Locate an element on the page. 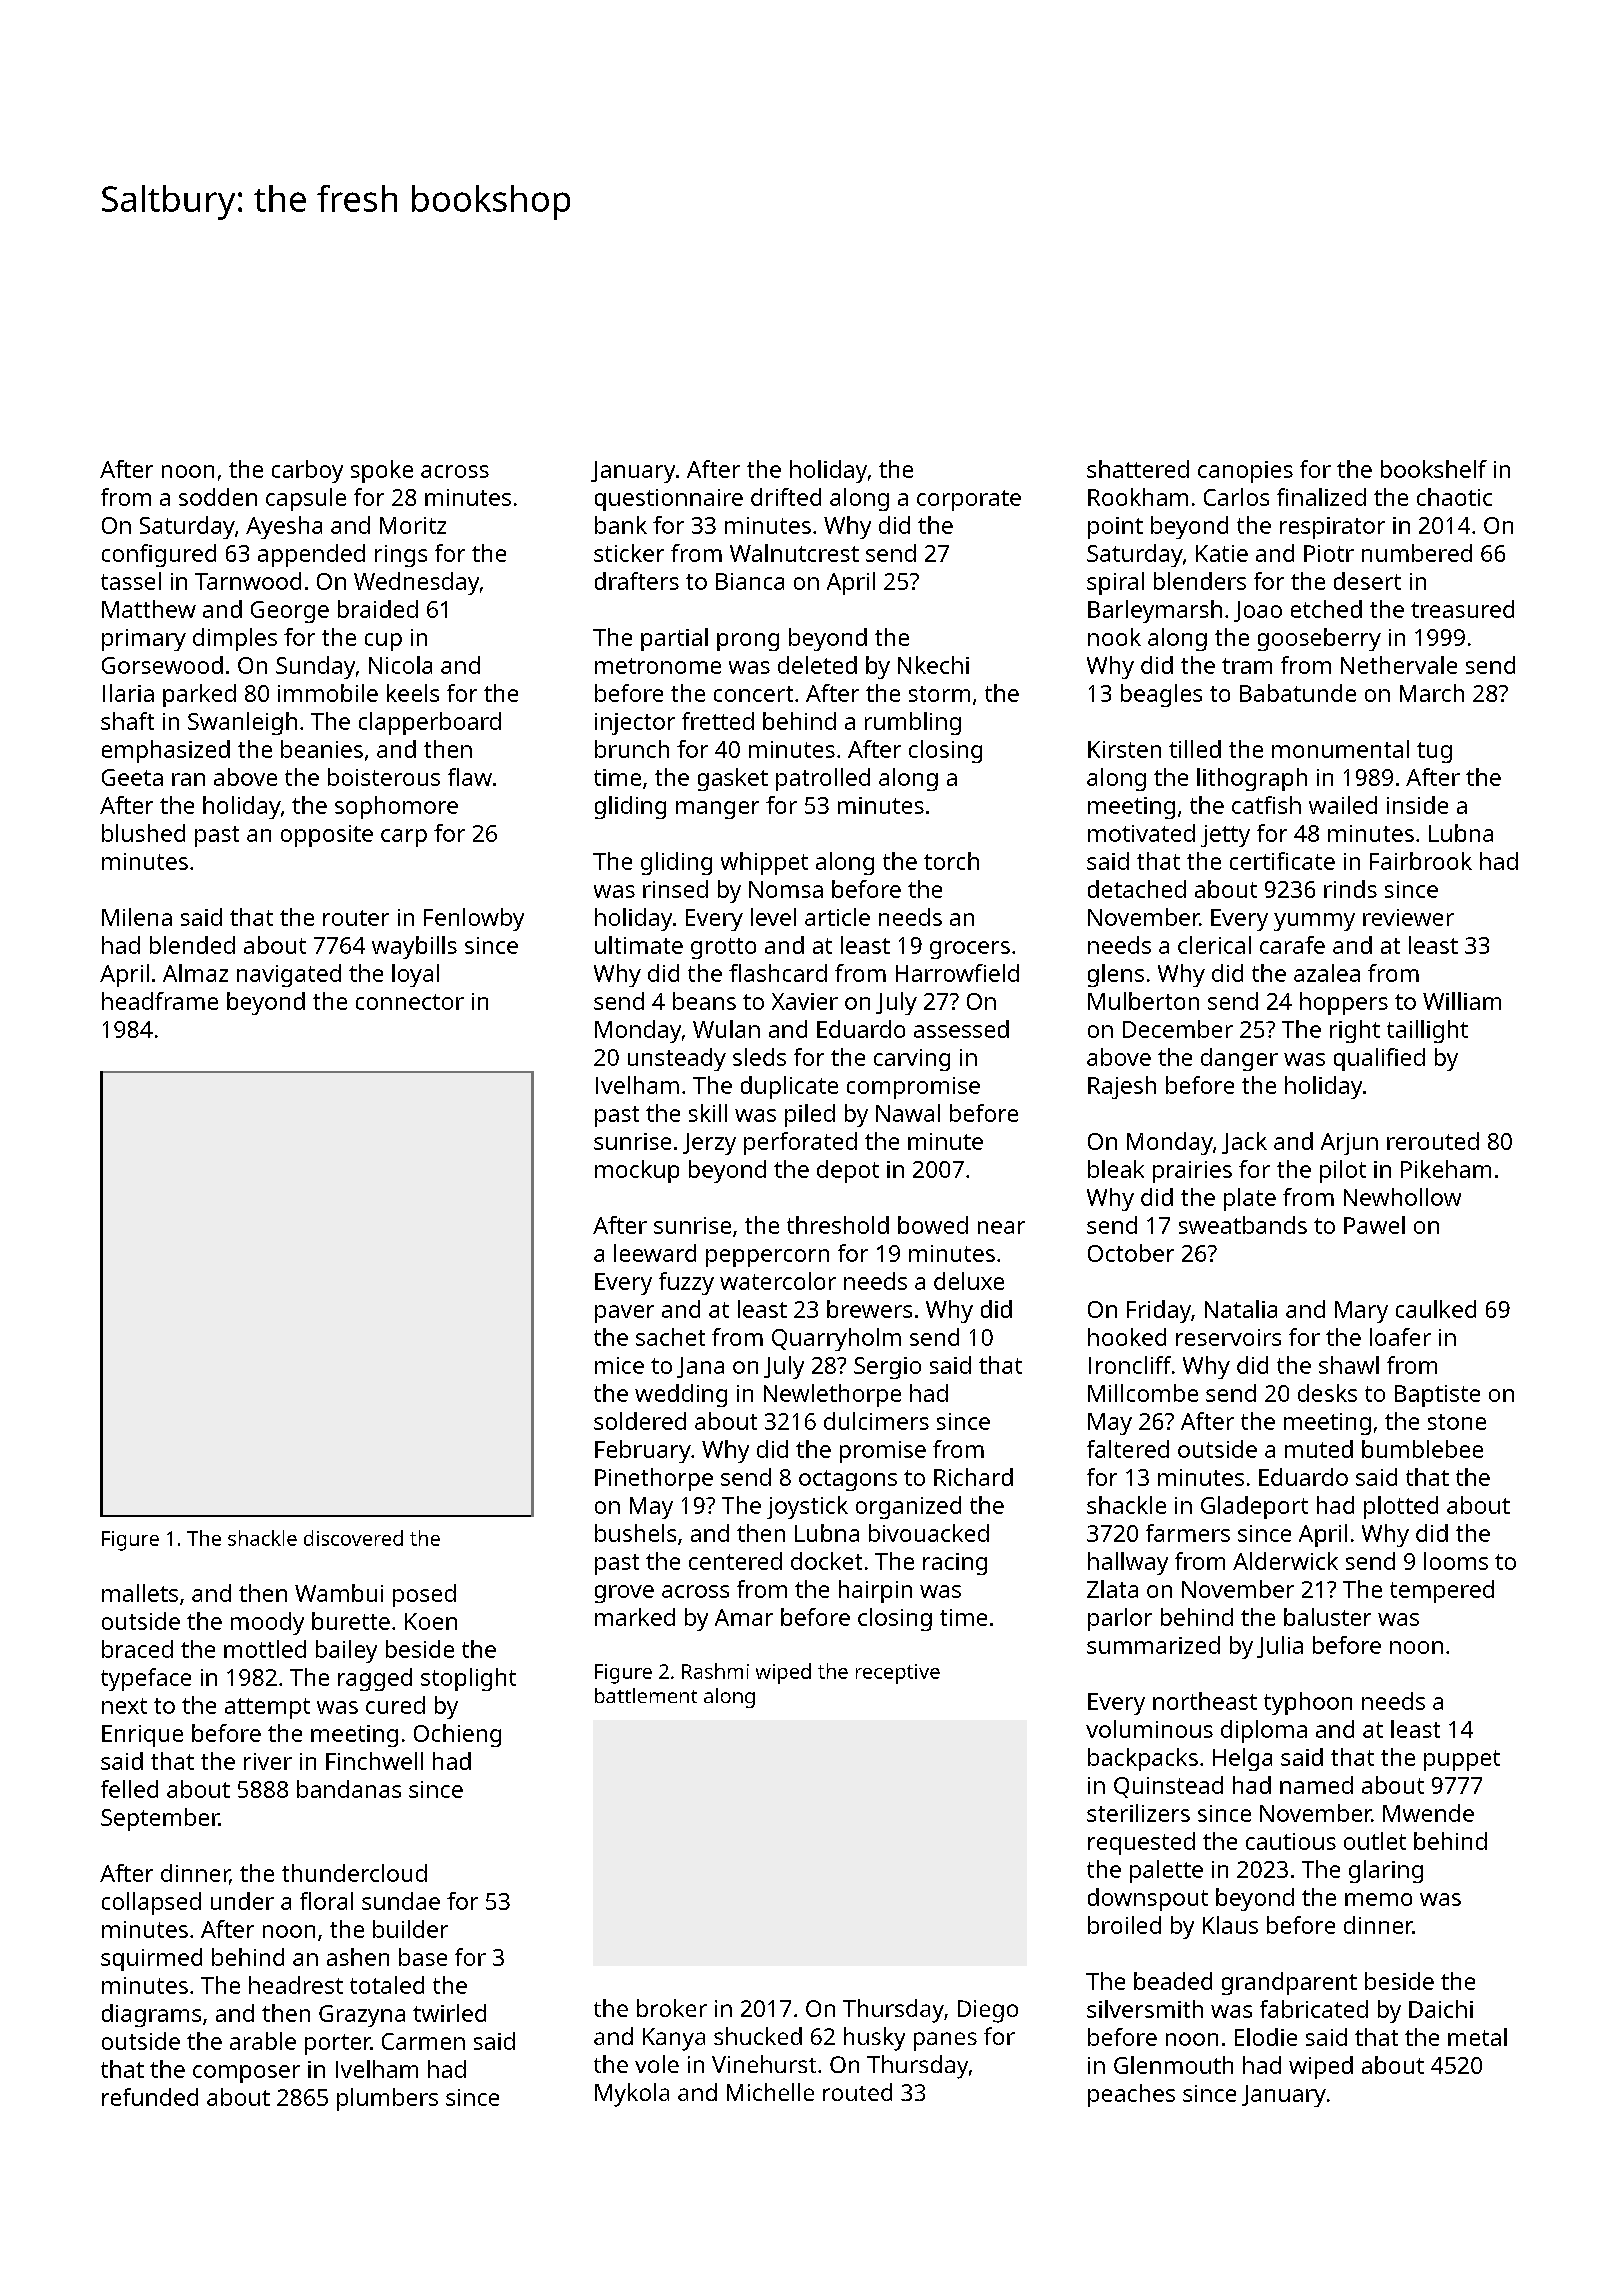  sodden is located at coordinates (218, 497).
